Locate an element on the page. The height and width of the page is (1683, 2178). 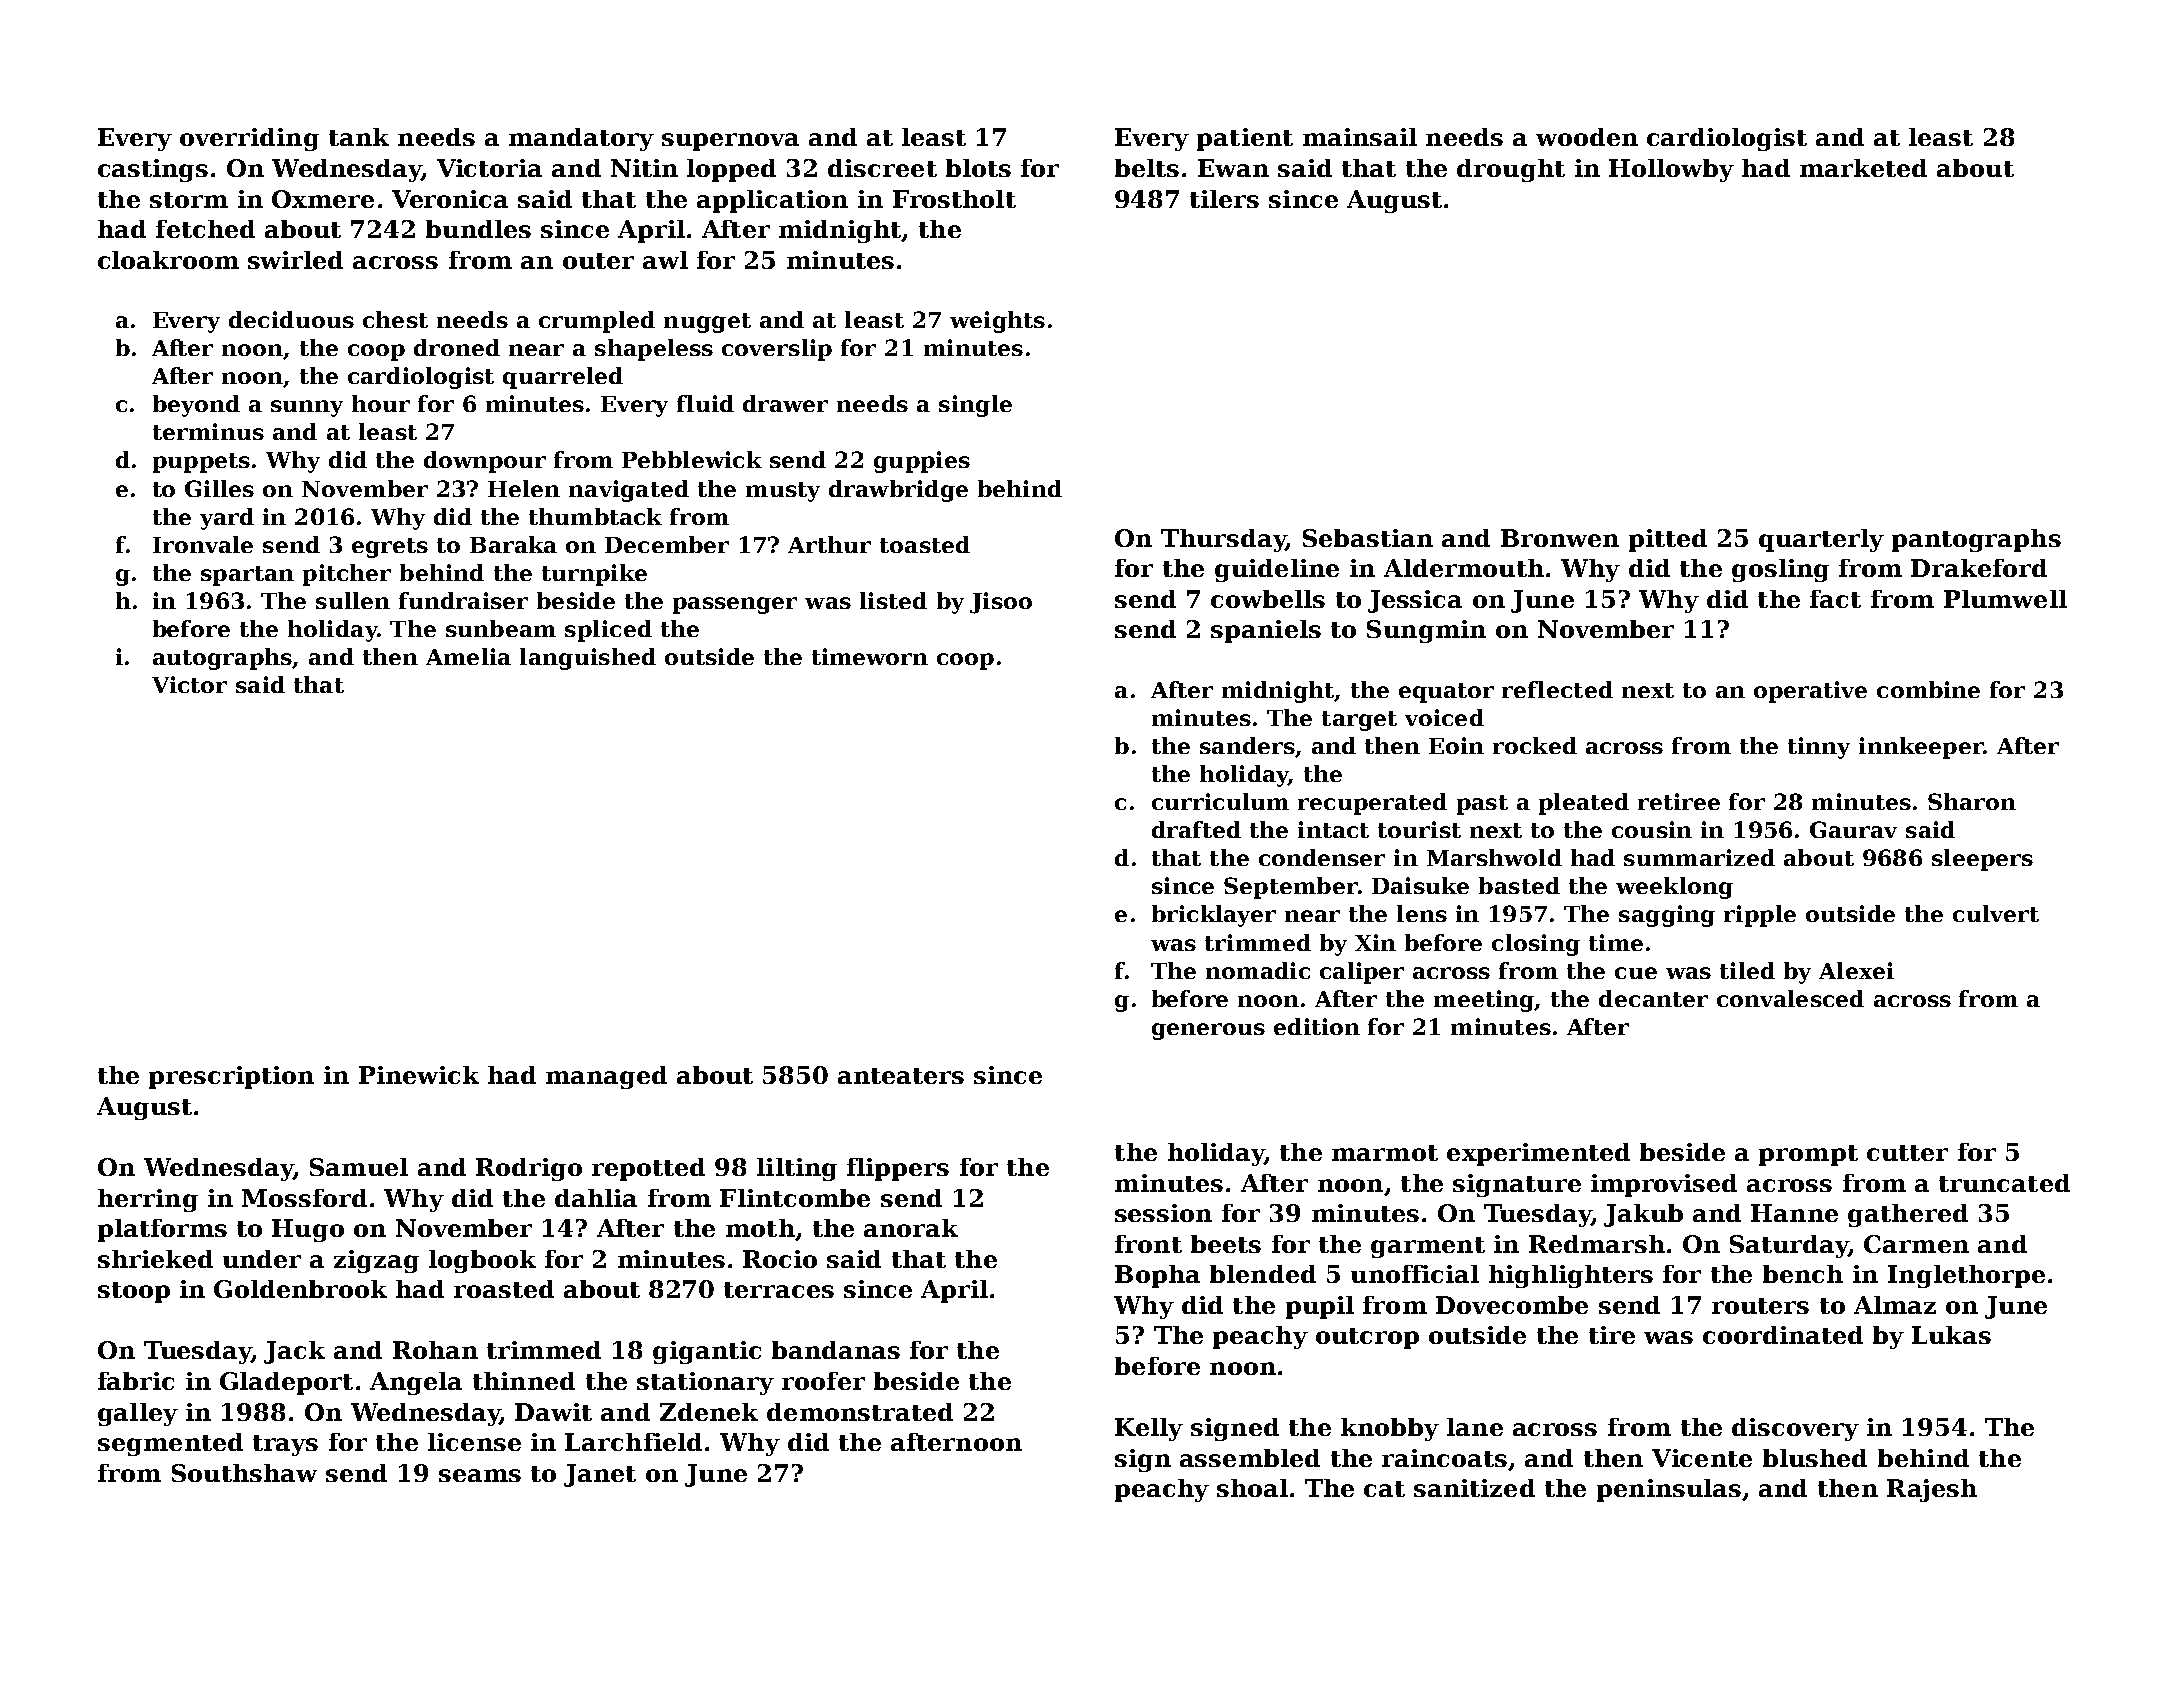
prescription is located at coordinates (231, 1077).
